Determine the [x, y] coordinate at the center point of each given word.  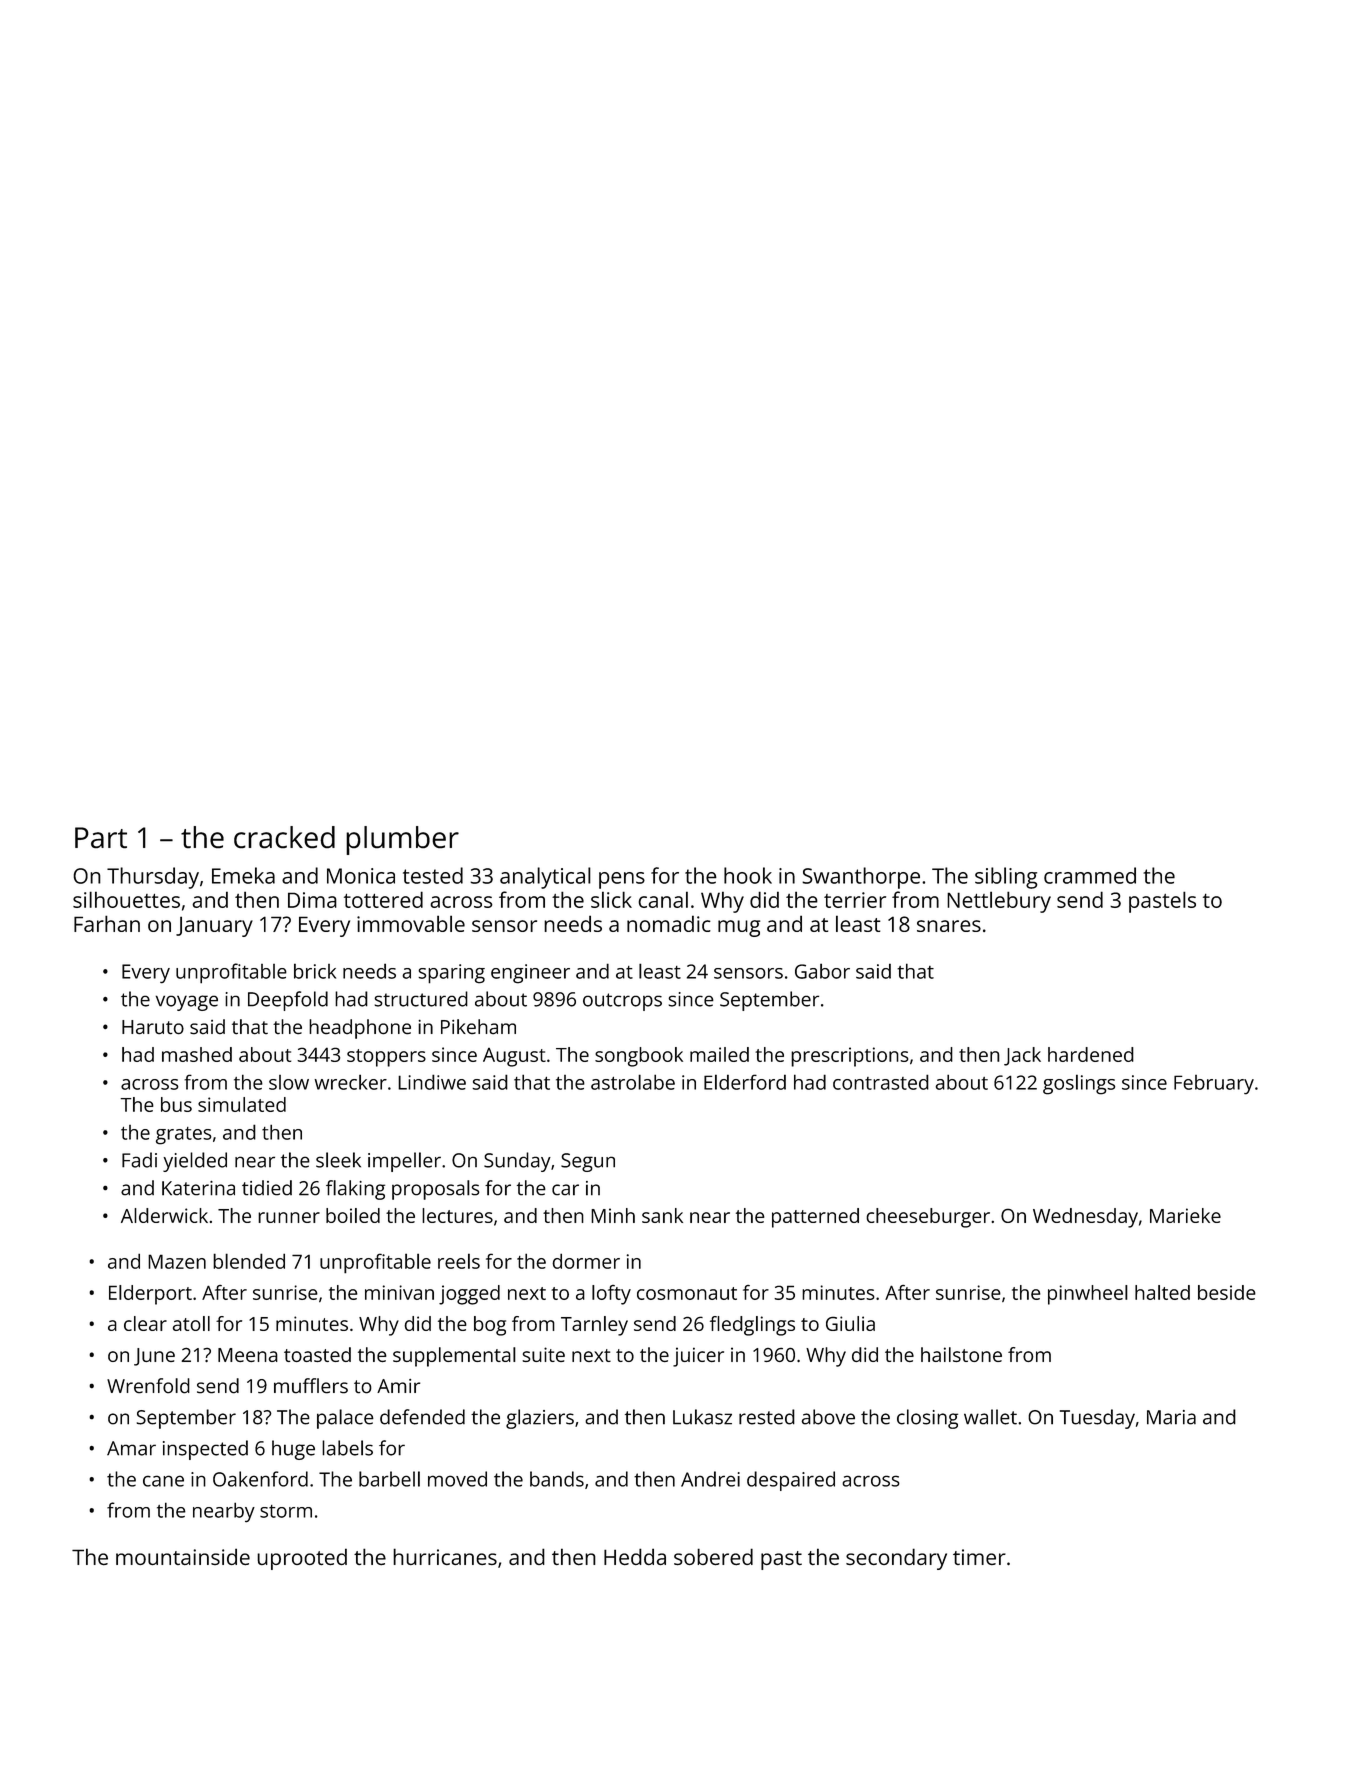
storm [286, 1511]
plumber [402, 840]
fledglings [752, 1326]
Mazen [177, 1261]
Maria [1171, 1417]
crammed [1090, 875]
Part [101, 837]
